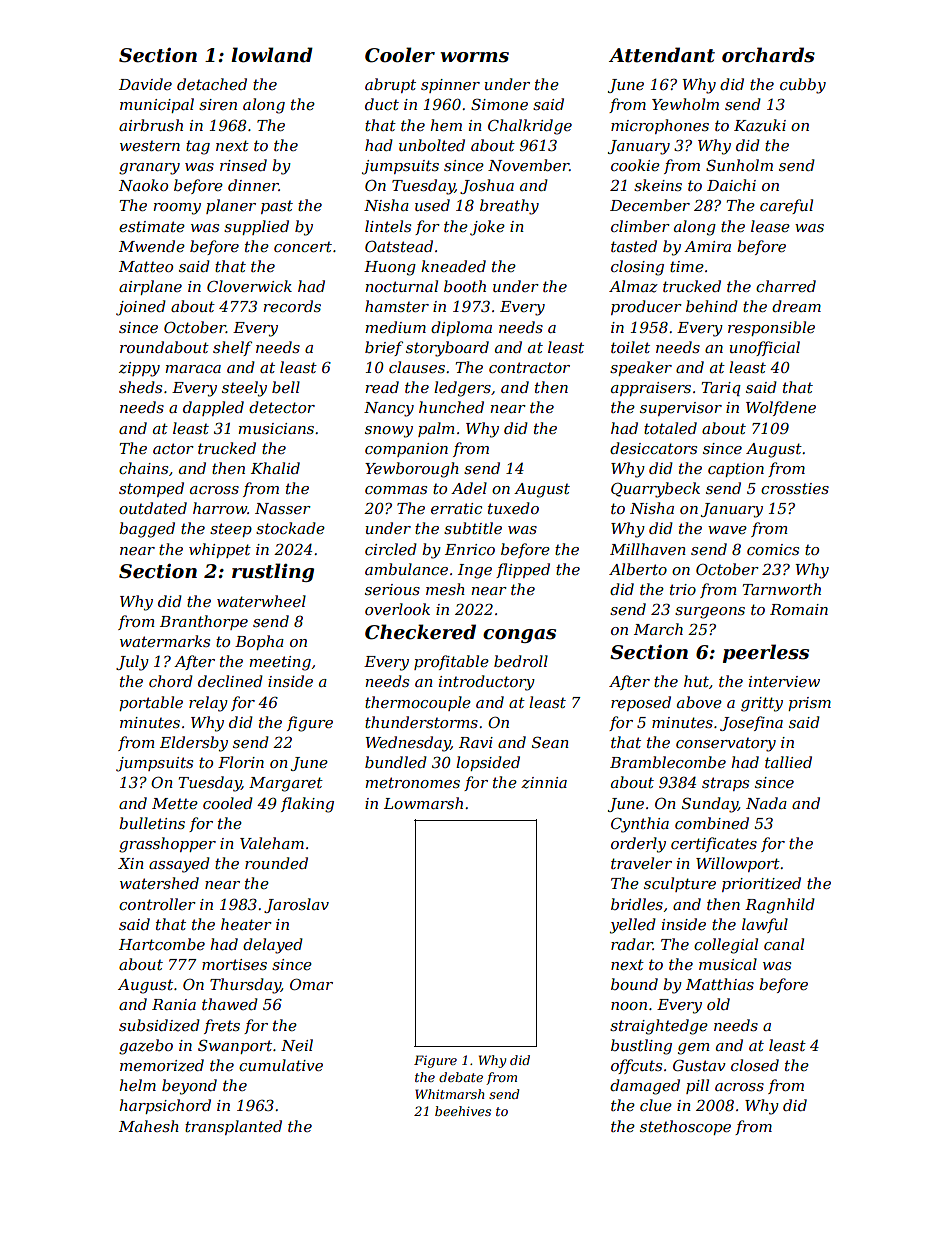  Describe the element at coordinates (662, 55) in the screenshot. I see `Attendant` at that location.
